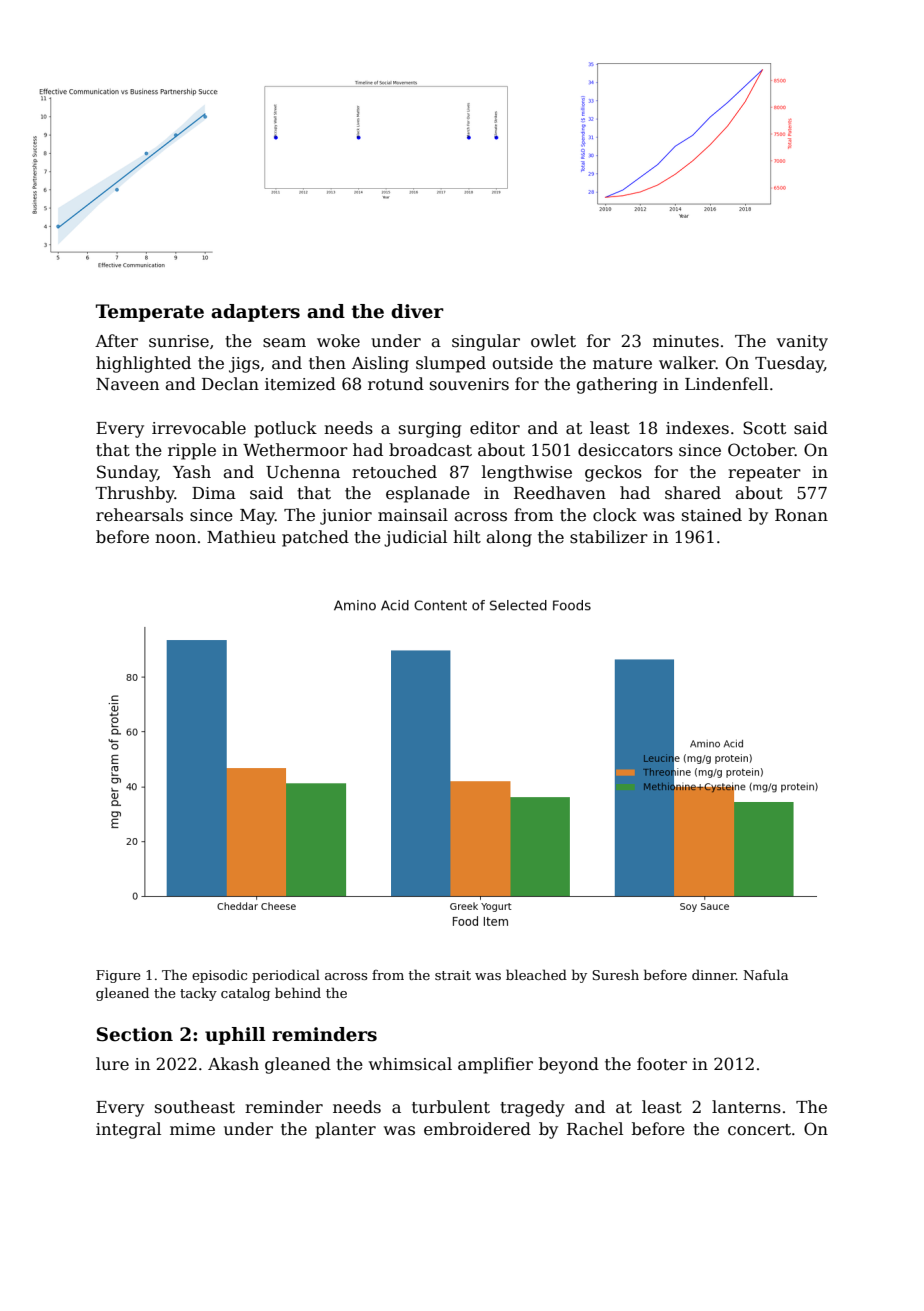 The image size is (924, 1311). Describe the element at coordinates (139, 515) in the screenshot. I see `rehearsals` at that location.
